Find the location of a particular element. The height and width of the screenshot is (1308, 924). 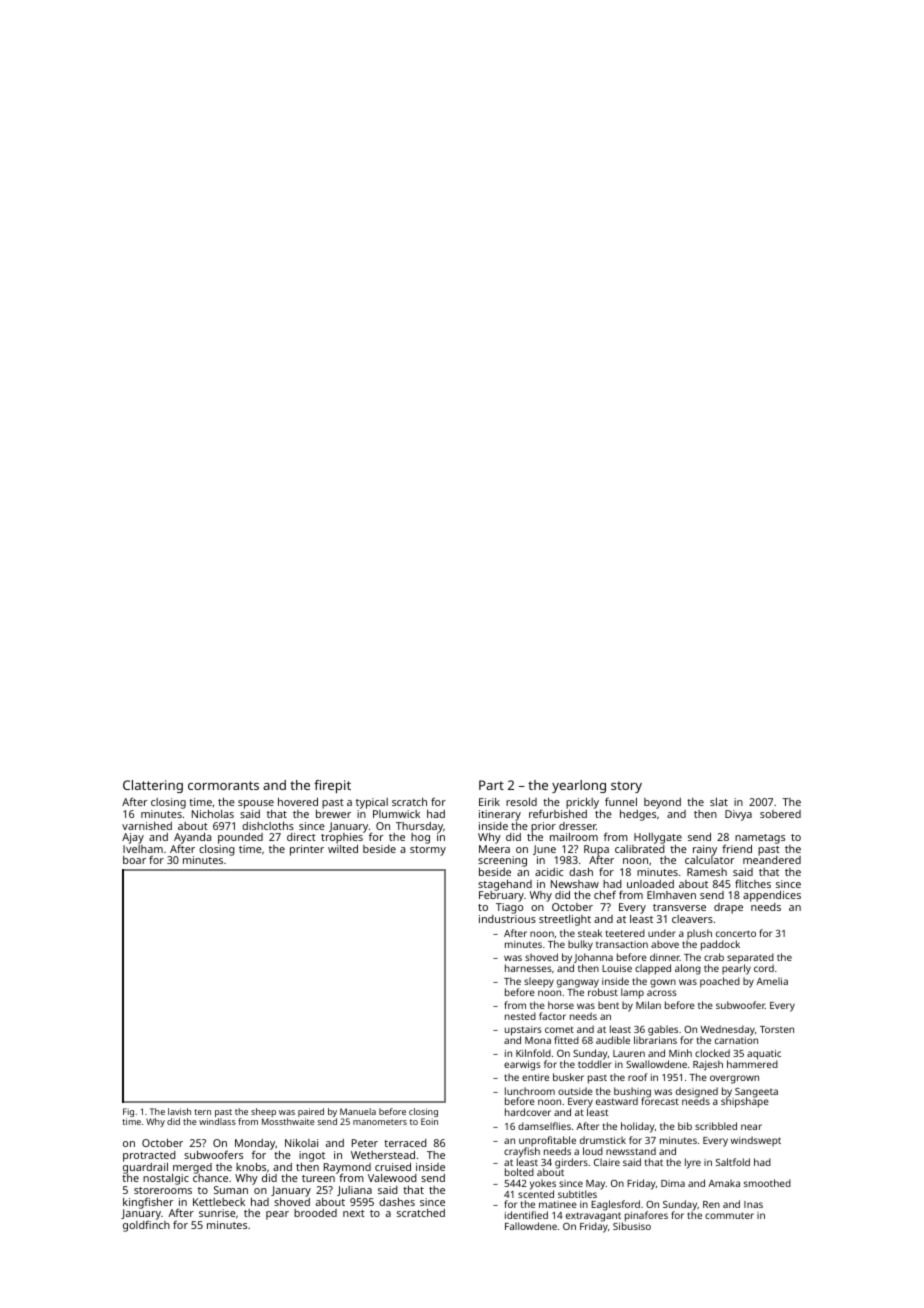

kingfisher is located at coordinates (148, 1203).
